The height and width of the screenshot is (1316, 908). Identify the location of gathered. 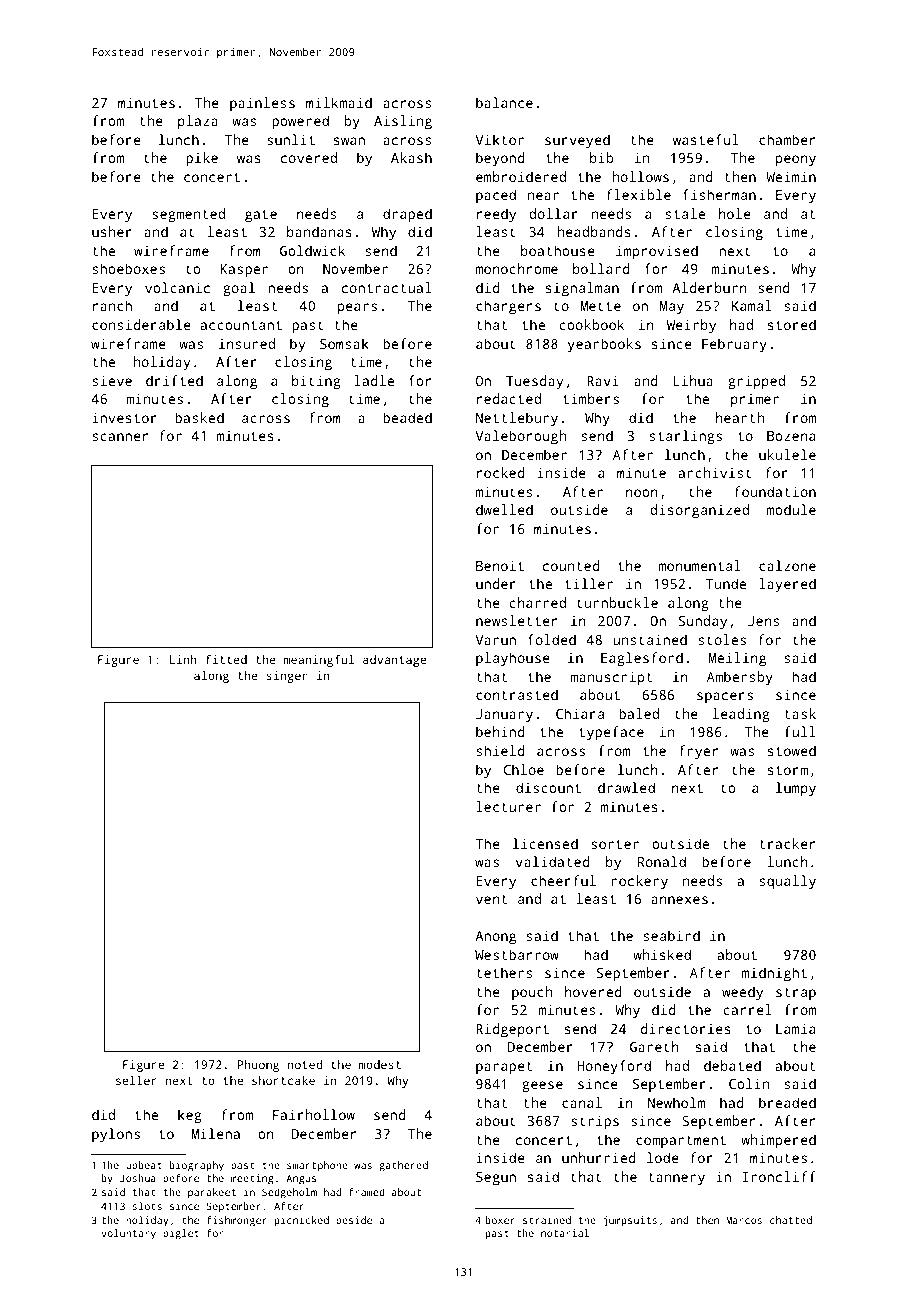
(403, 1166).
